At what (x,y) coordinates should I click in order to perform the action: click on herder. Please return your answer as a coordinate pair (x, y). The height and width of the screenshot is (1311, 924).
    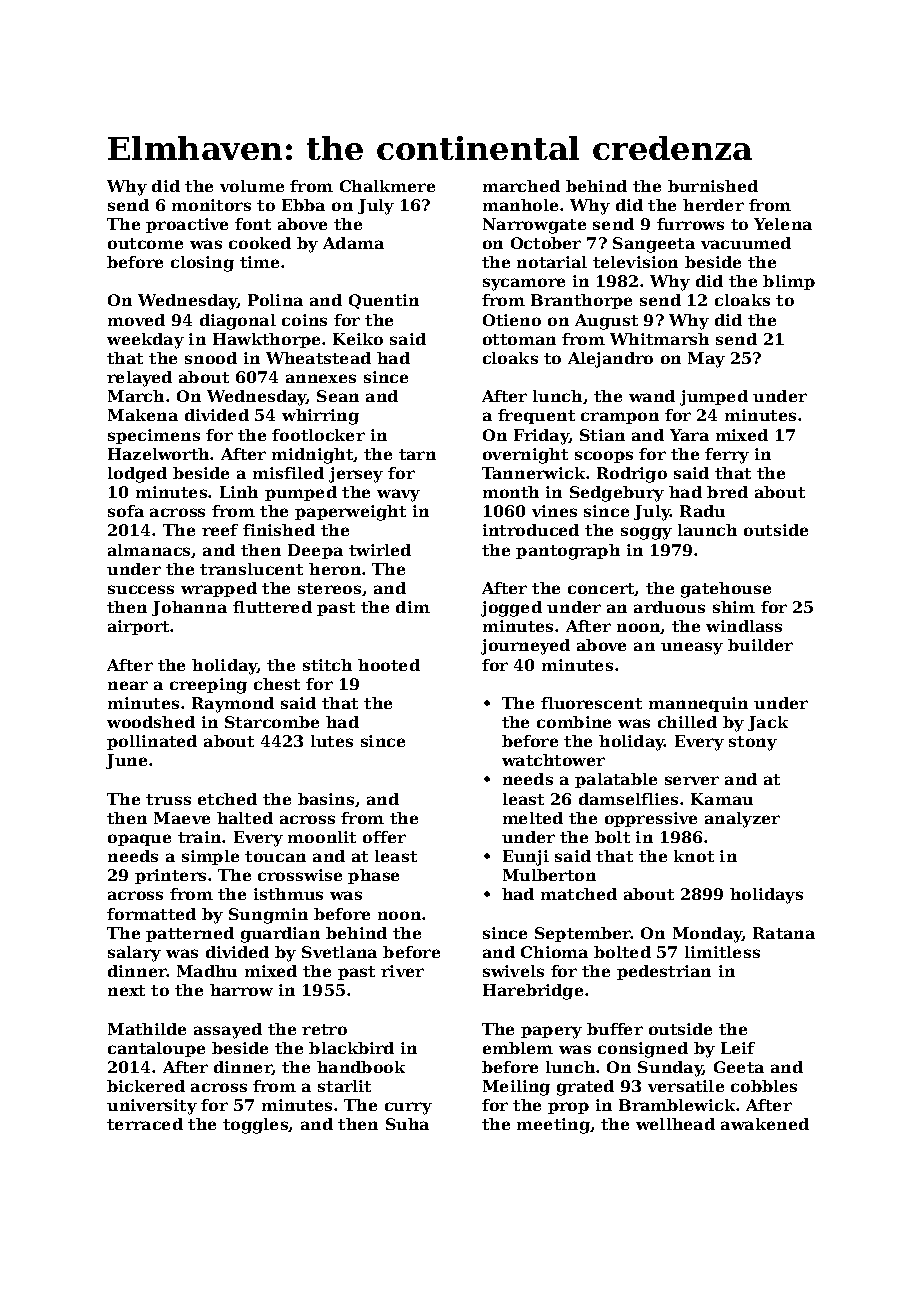
    Looking at the image, I should click on (713, 205).
